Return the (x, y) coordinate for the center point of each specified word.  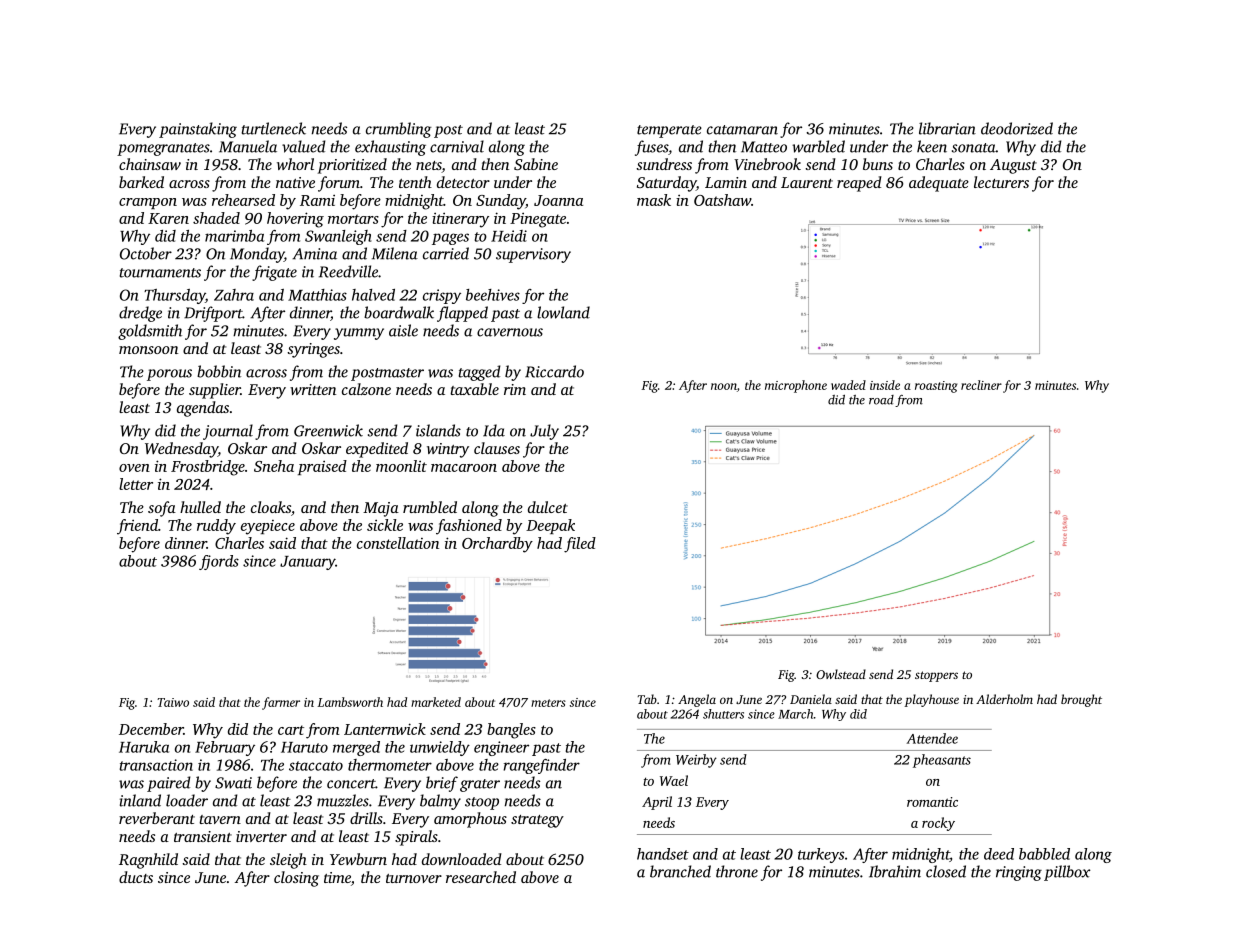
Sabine (536, 164)
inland (140, 800)
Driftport (213, 314)
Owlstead (841, 674)
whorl (295, 164)
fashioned (469, 527)
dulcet (548, 507)
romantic (932, 802)
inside (885, 385)
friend (137, 527)
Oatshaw (722, 200)
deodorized (1017, 128)
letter (136, 484)
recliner (981, 385)
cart (291, 730)
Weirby (696, 761)
